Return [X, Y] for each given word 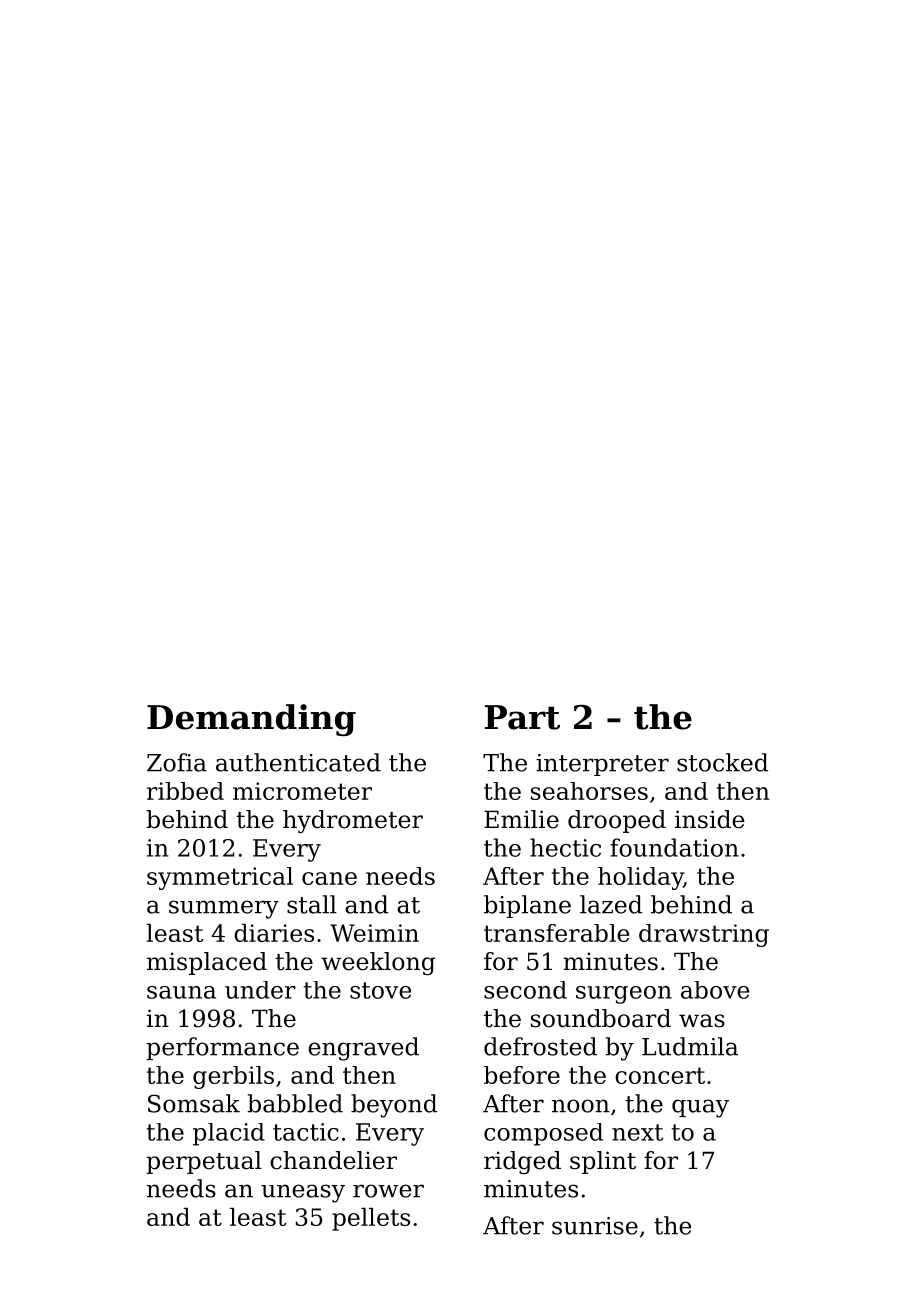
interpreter [602, 765]
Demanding [251, 720]
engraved [363, 1049]
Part [522, 717]
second [525, 990]
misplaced [207, 963]
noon [581, 1106]
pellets [371, 1219]
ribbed [185, 791]
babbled [295, 1103]
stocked [722, 762]
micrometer [302, 791]
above [715, 990]
